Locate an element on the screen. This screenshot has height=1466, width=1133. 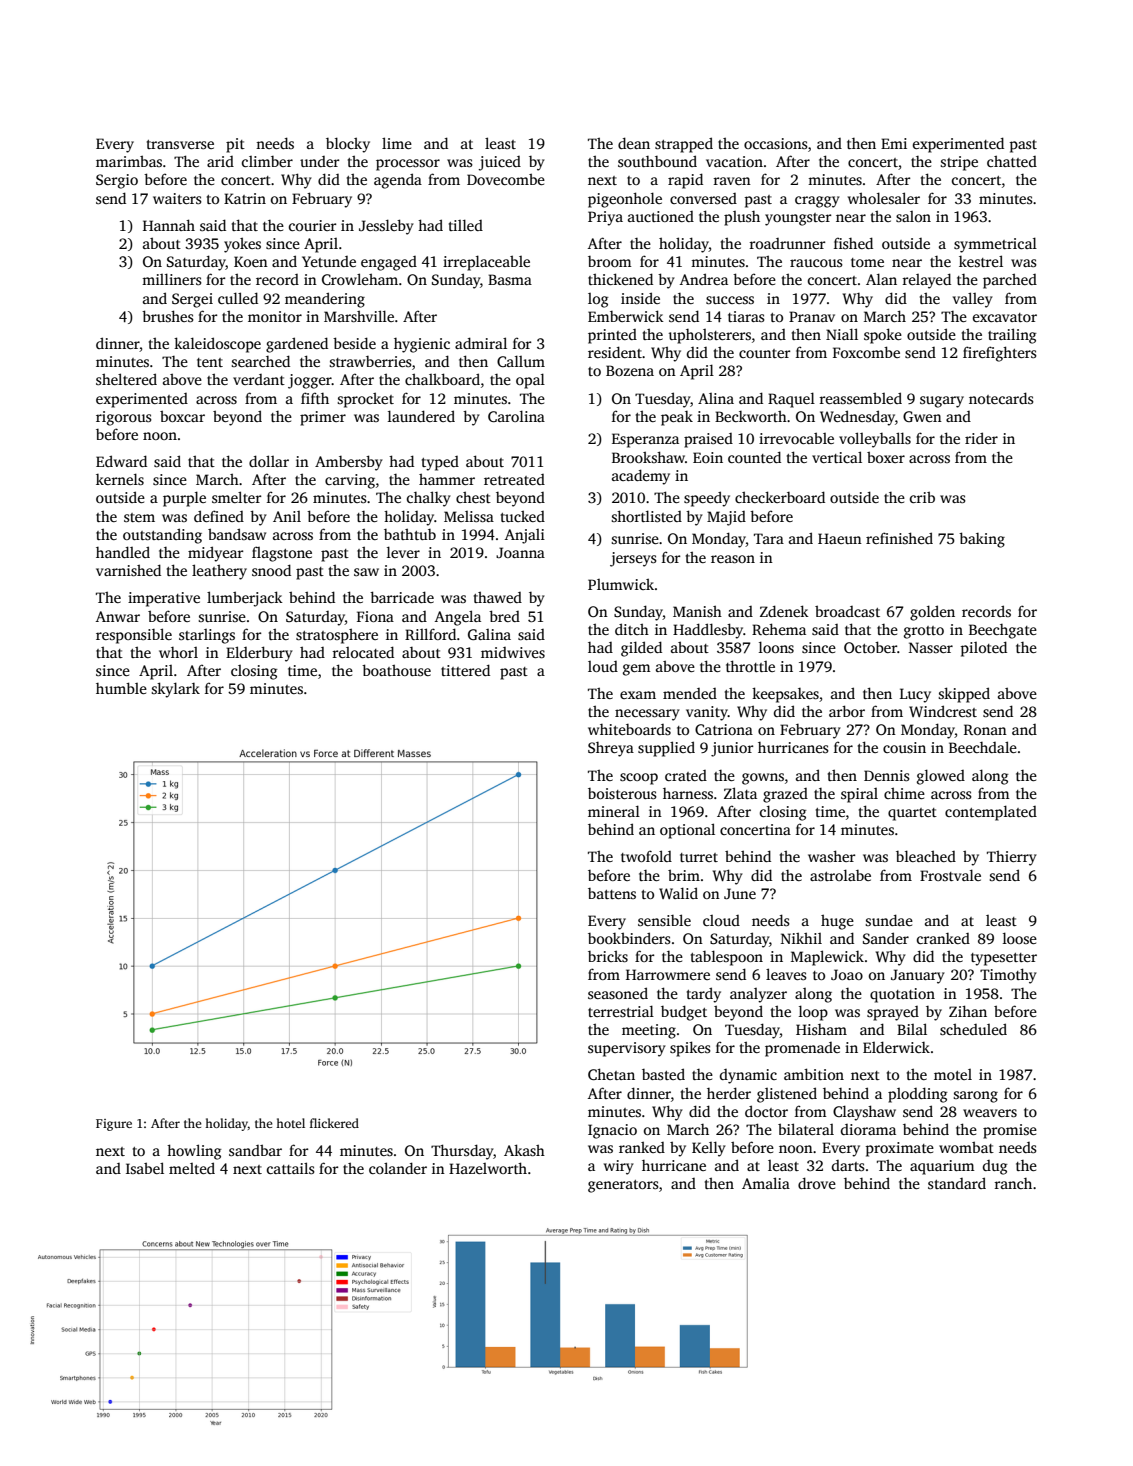
battens is located at coordinates (612, 893).
